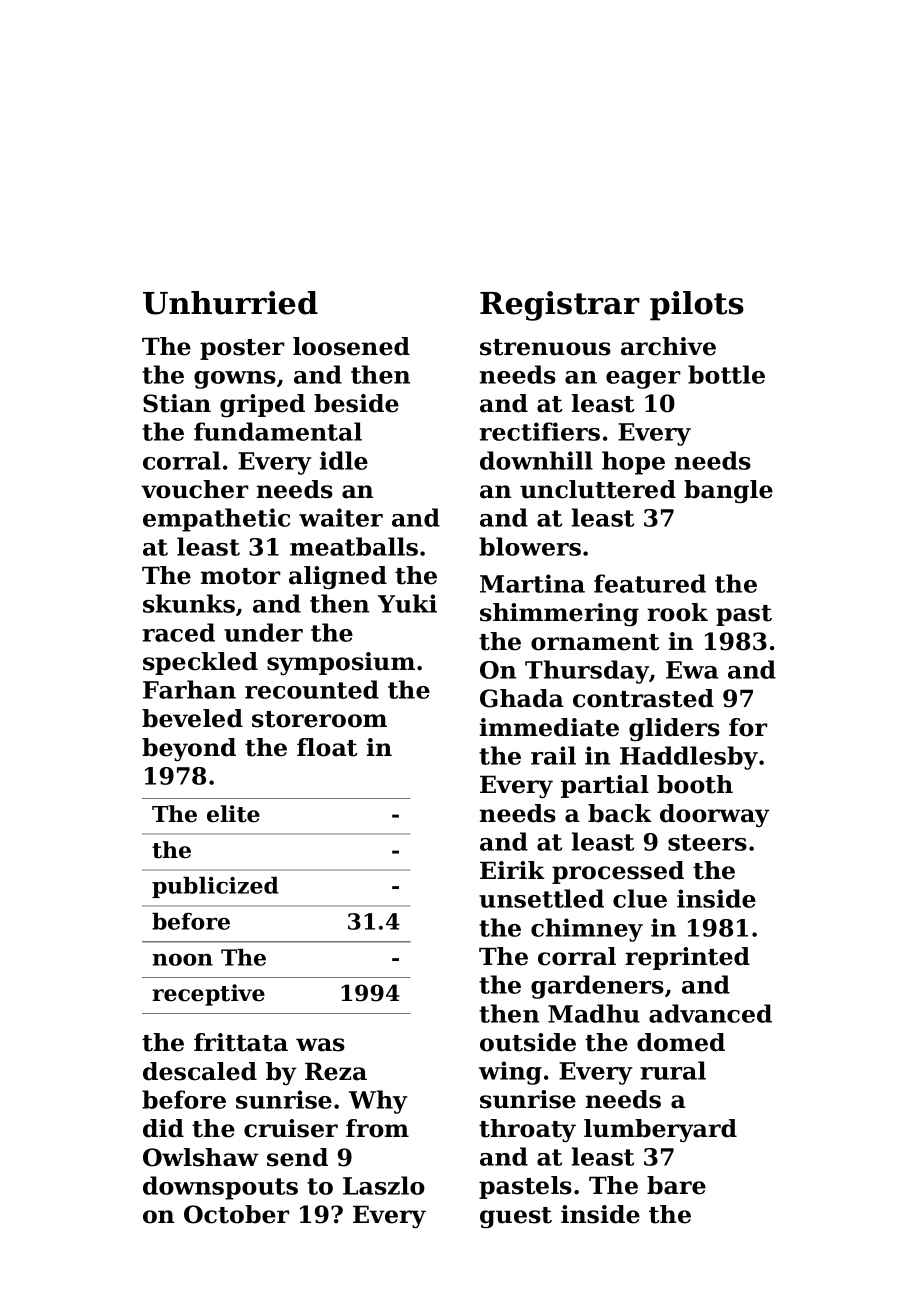 This screenshot has height=1311, width=924. I want to click on did, so click(163, 1128).
